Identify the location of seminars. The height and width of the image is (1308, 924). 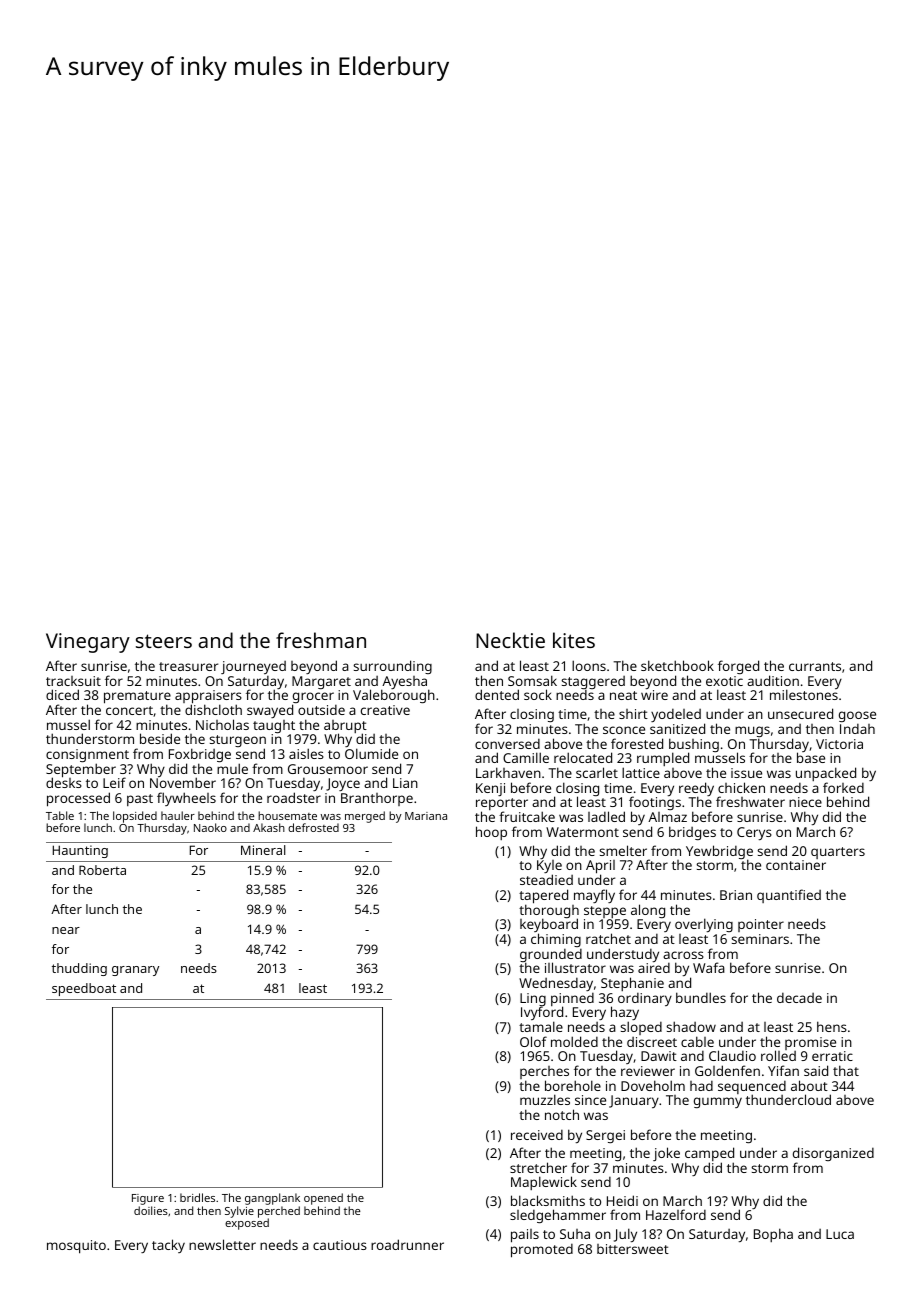
(760, 939).
